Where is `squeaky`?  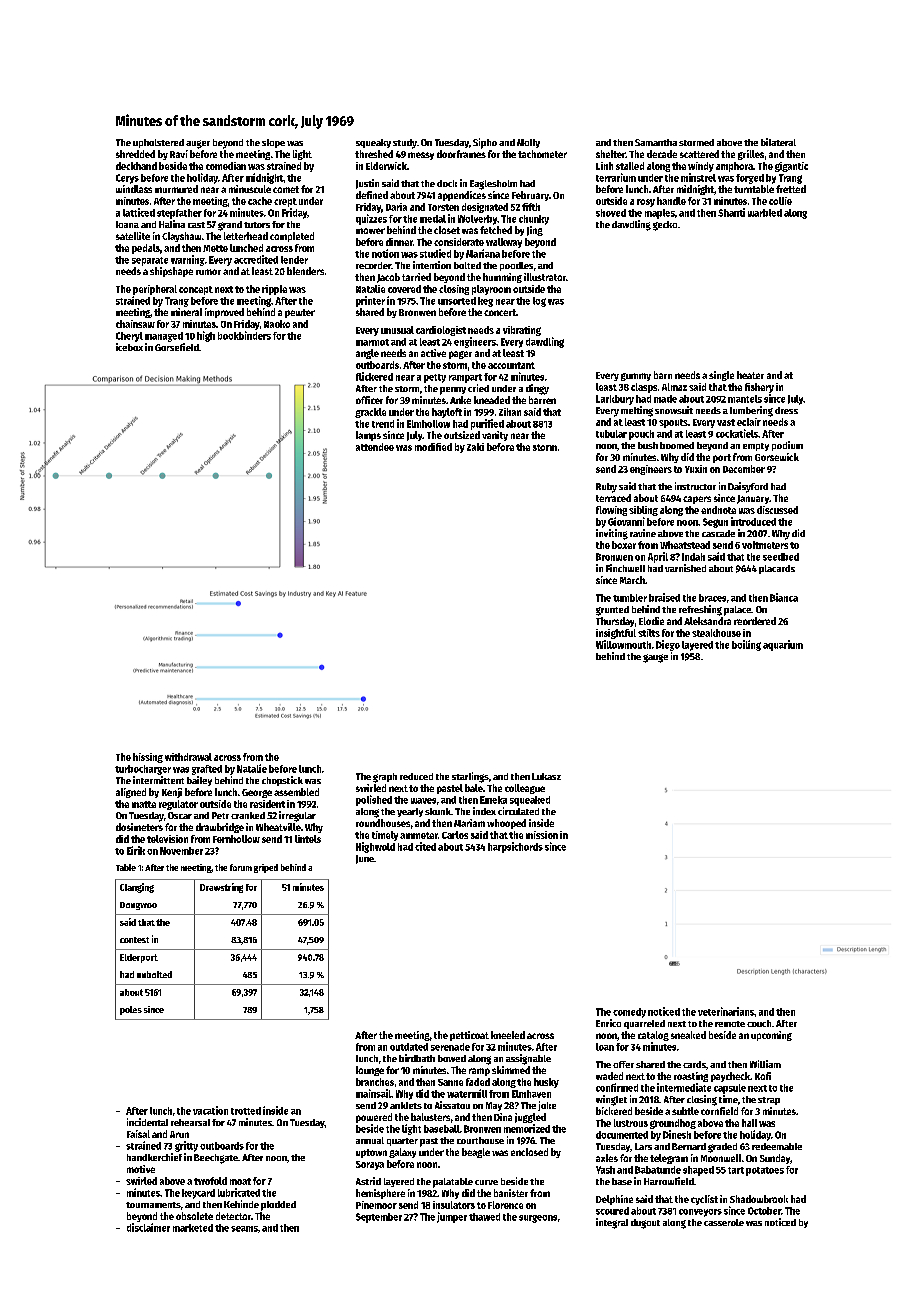
squeaky is located at coordinates (373, 143).
